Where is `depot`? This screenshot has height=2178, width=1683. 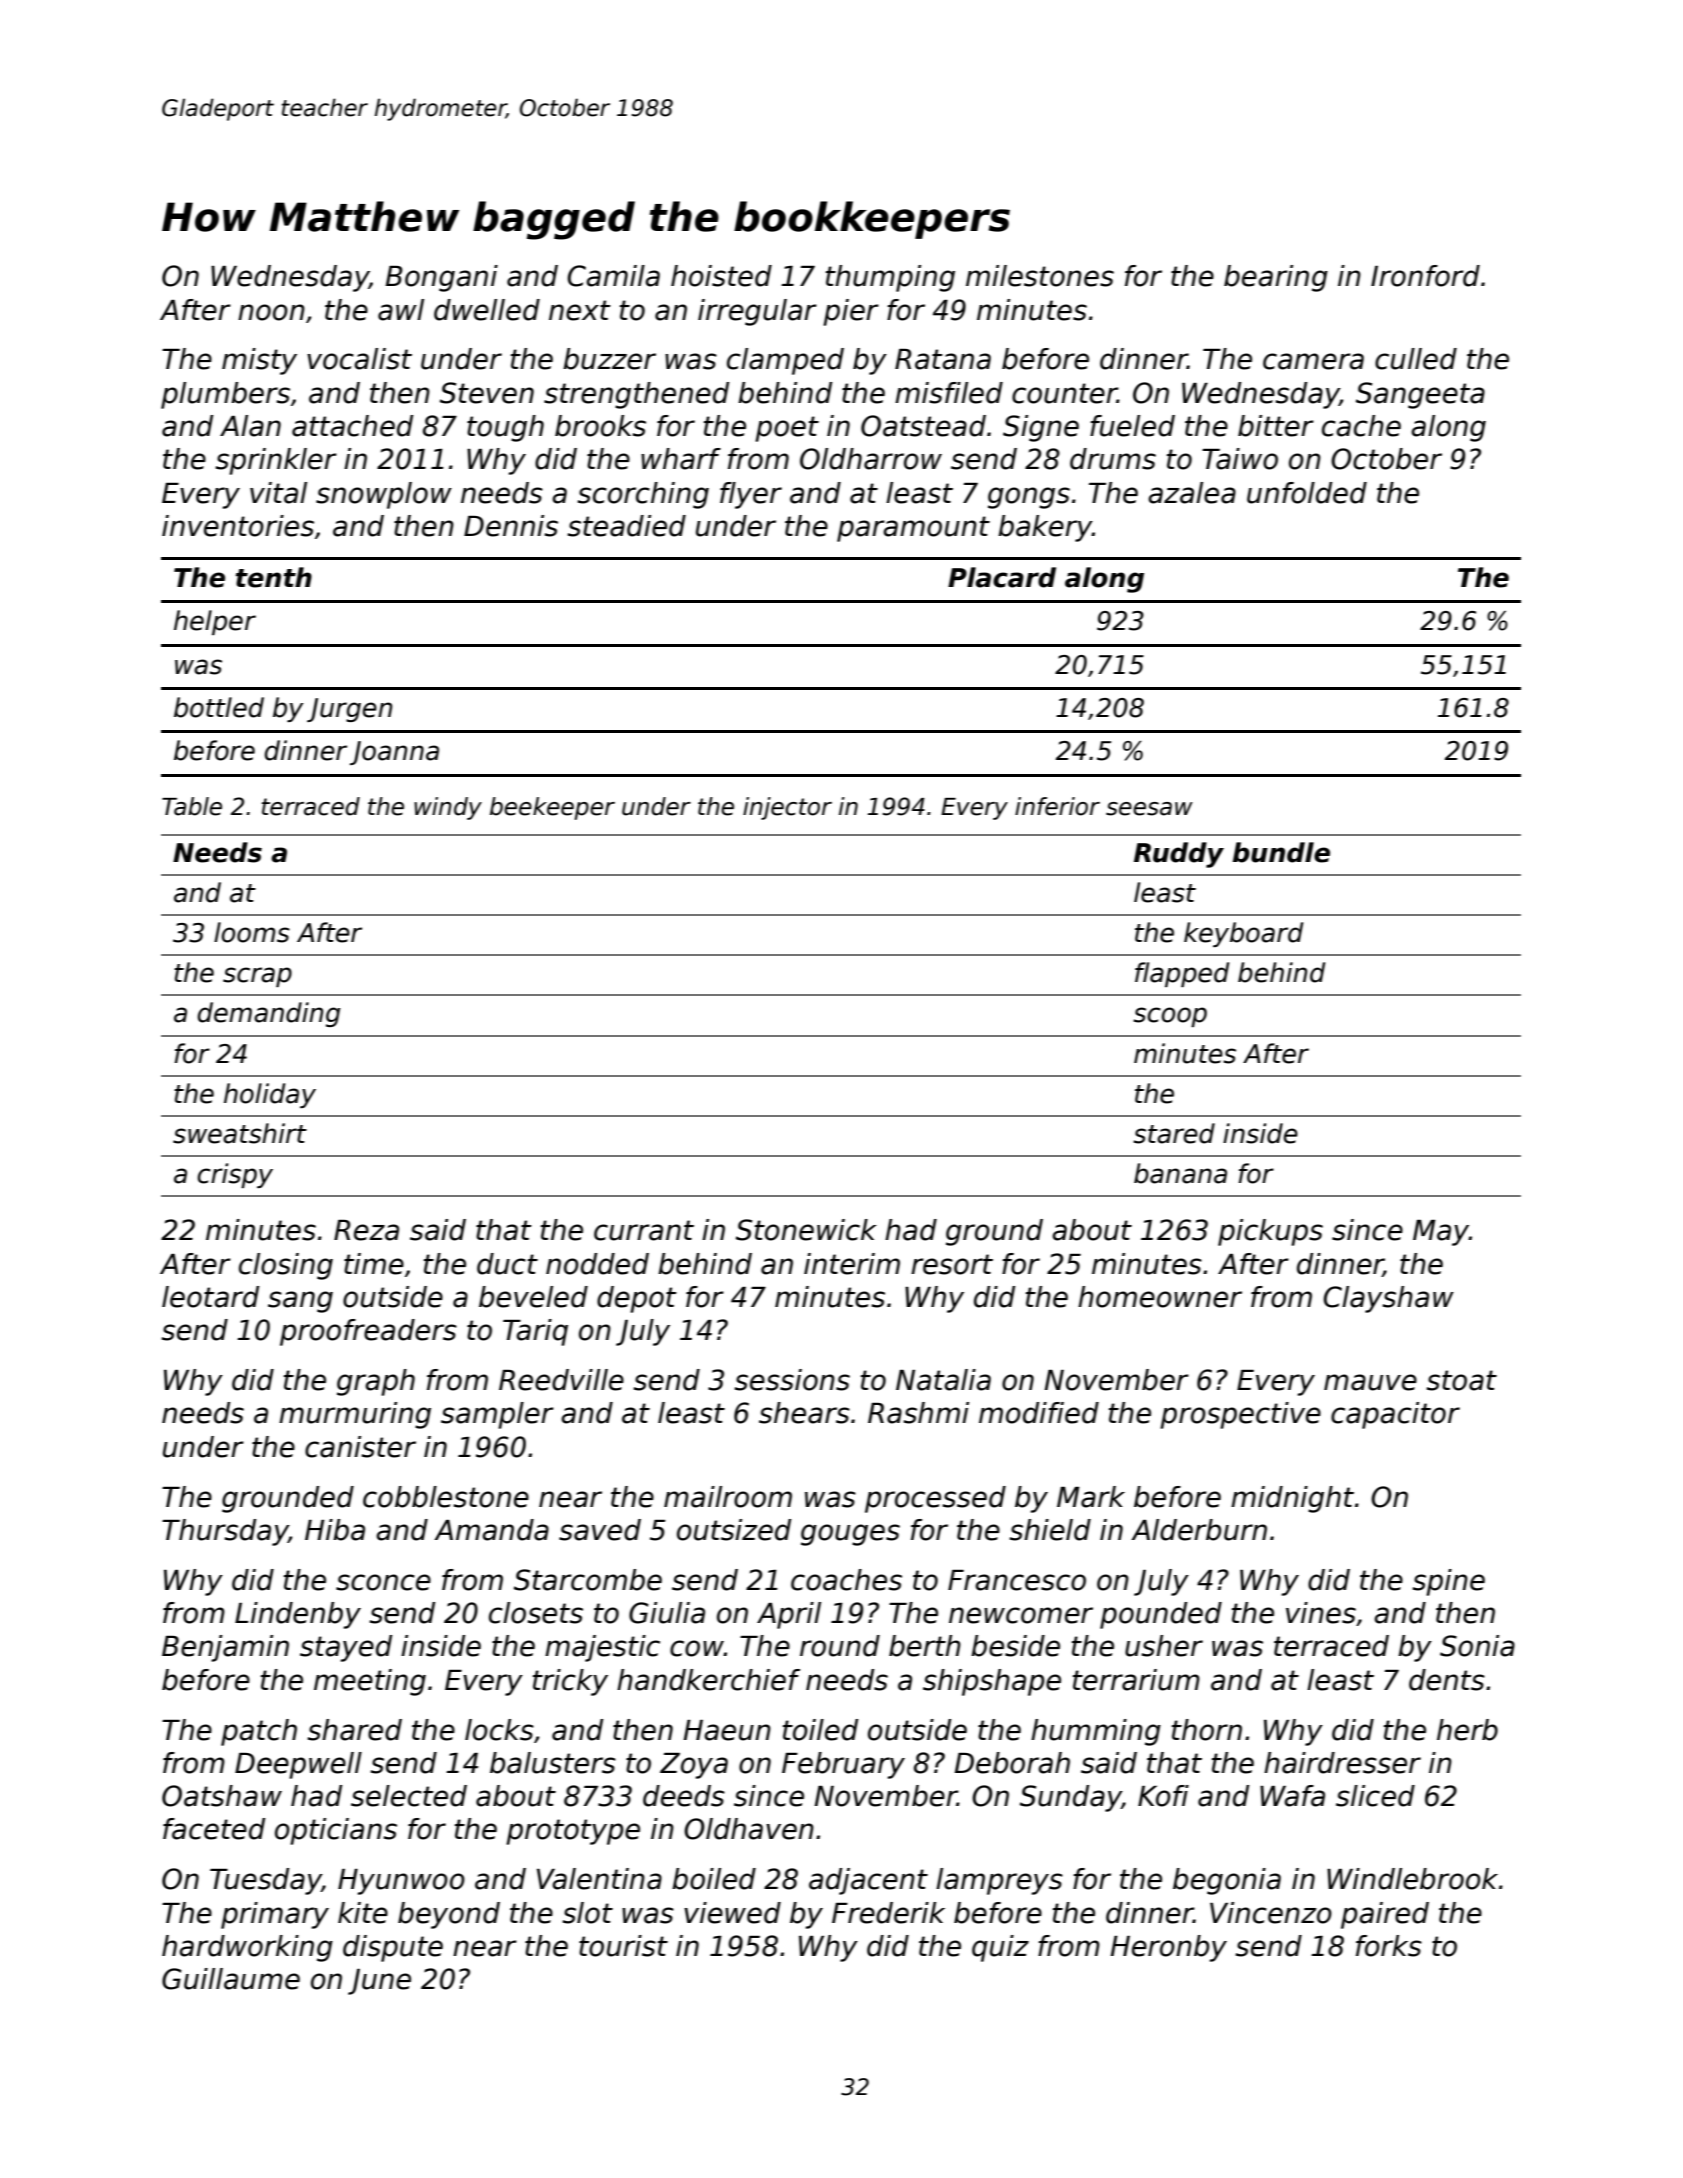
depot is located at coordinates (637, 1299).
